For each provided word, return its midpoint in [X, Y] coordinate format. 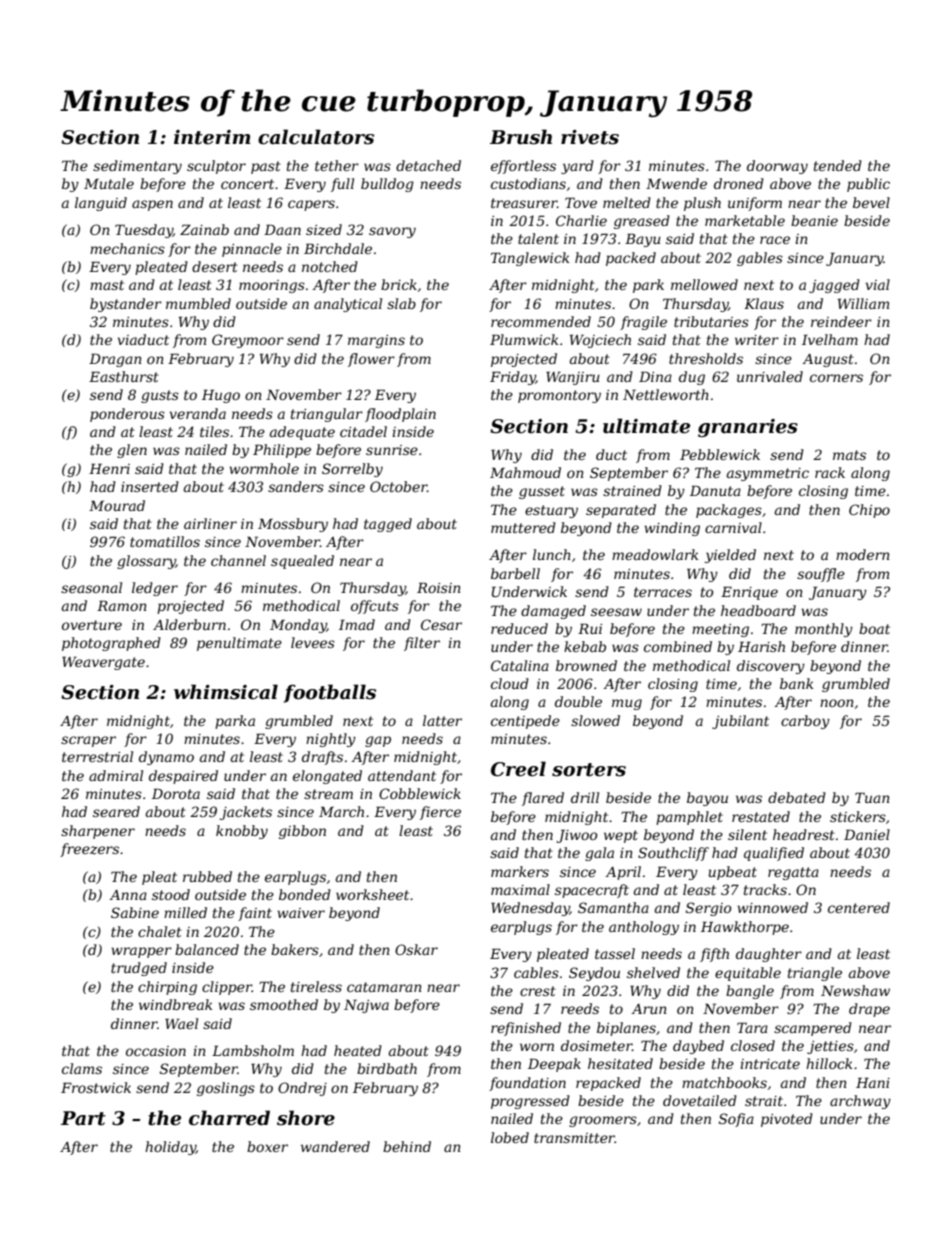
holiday [170, 1148]
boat [874, 628]
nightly [331, 740]
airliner [210, 523]
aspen [152, 205]
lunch [552, 554]
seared [116, 811]
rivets [590, 137]
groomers [603, 1121]
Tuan [872, 797]
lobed [510, 1137]
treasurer [524, 203]
